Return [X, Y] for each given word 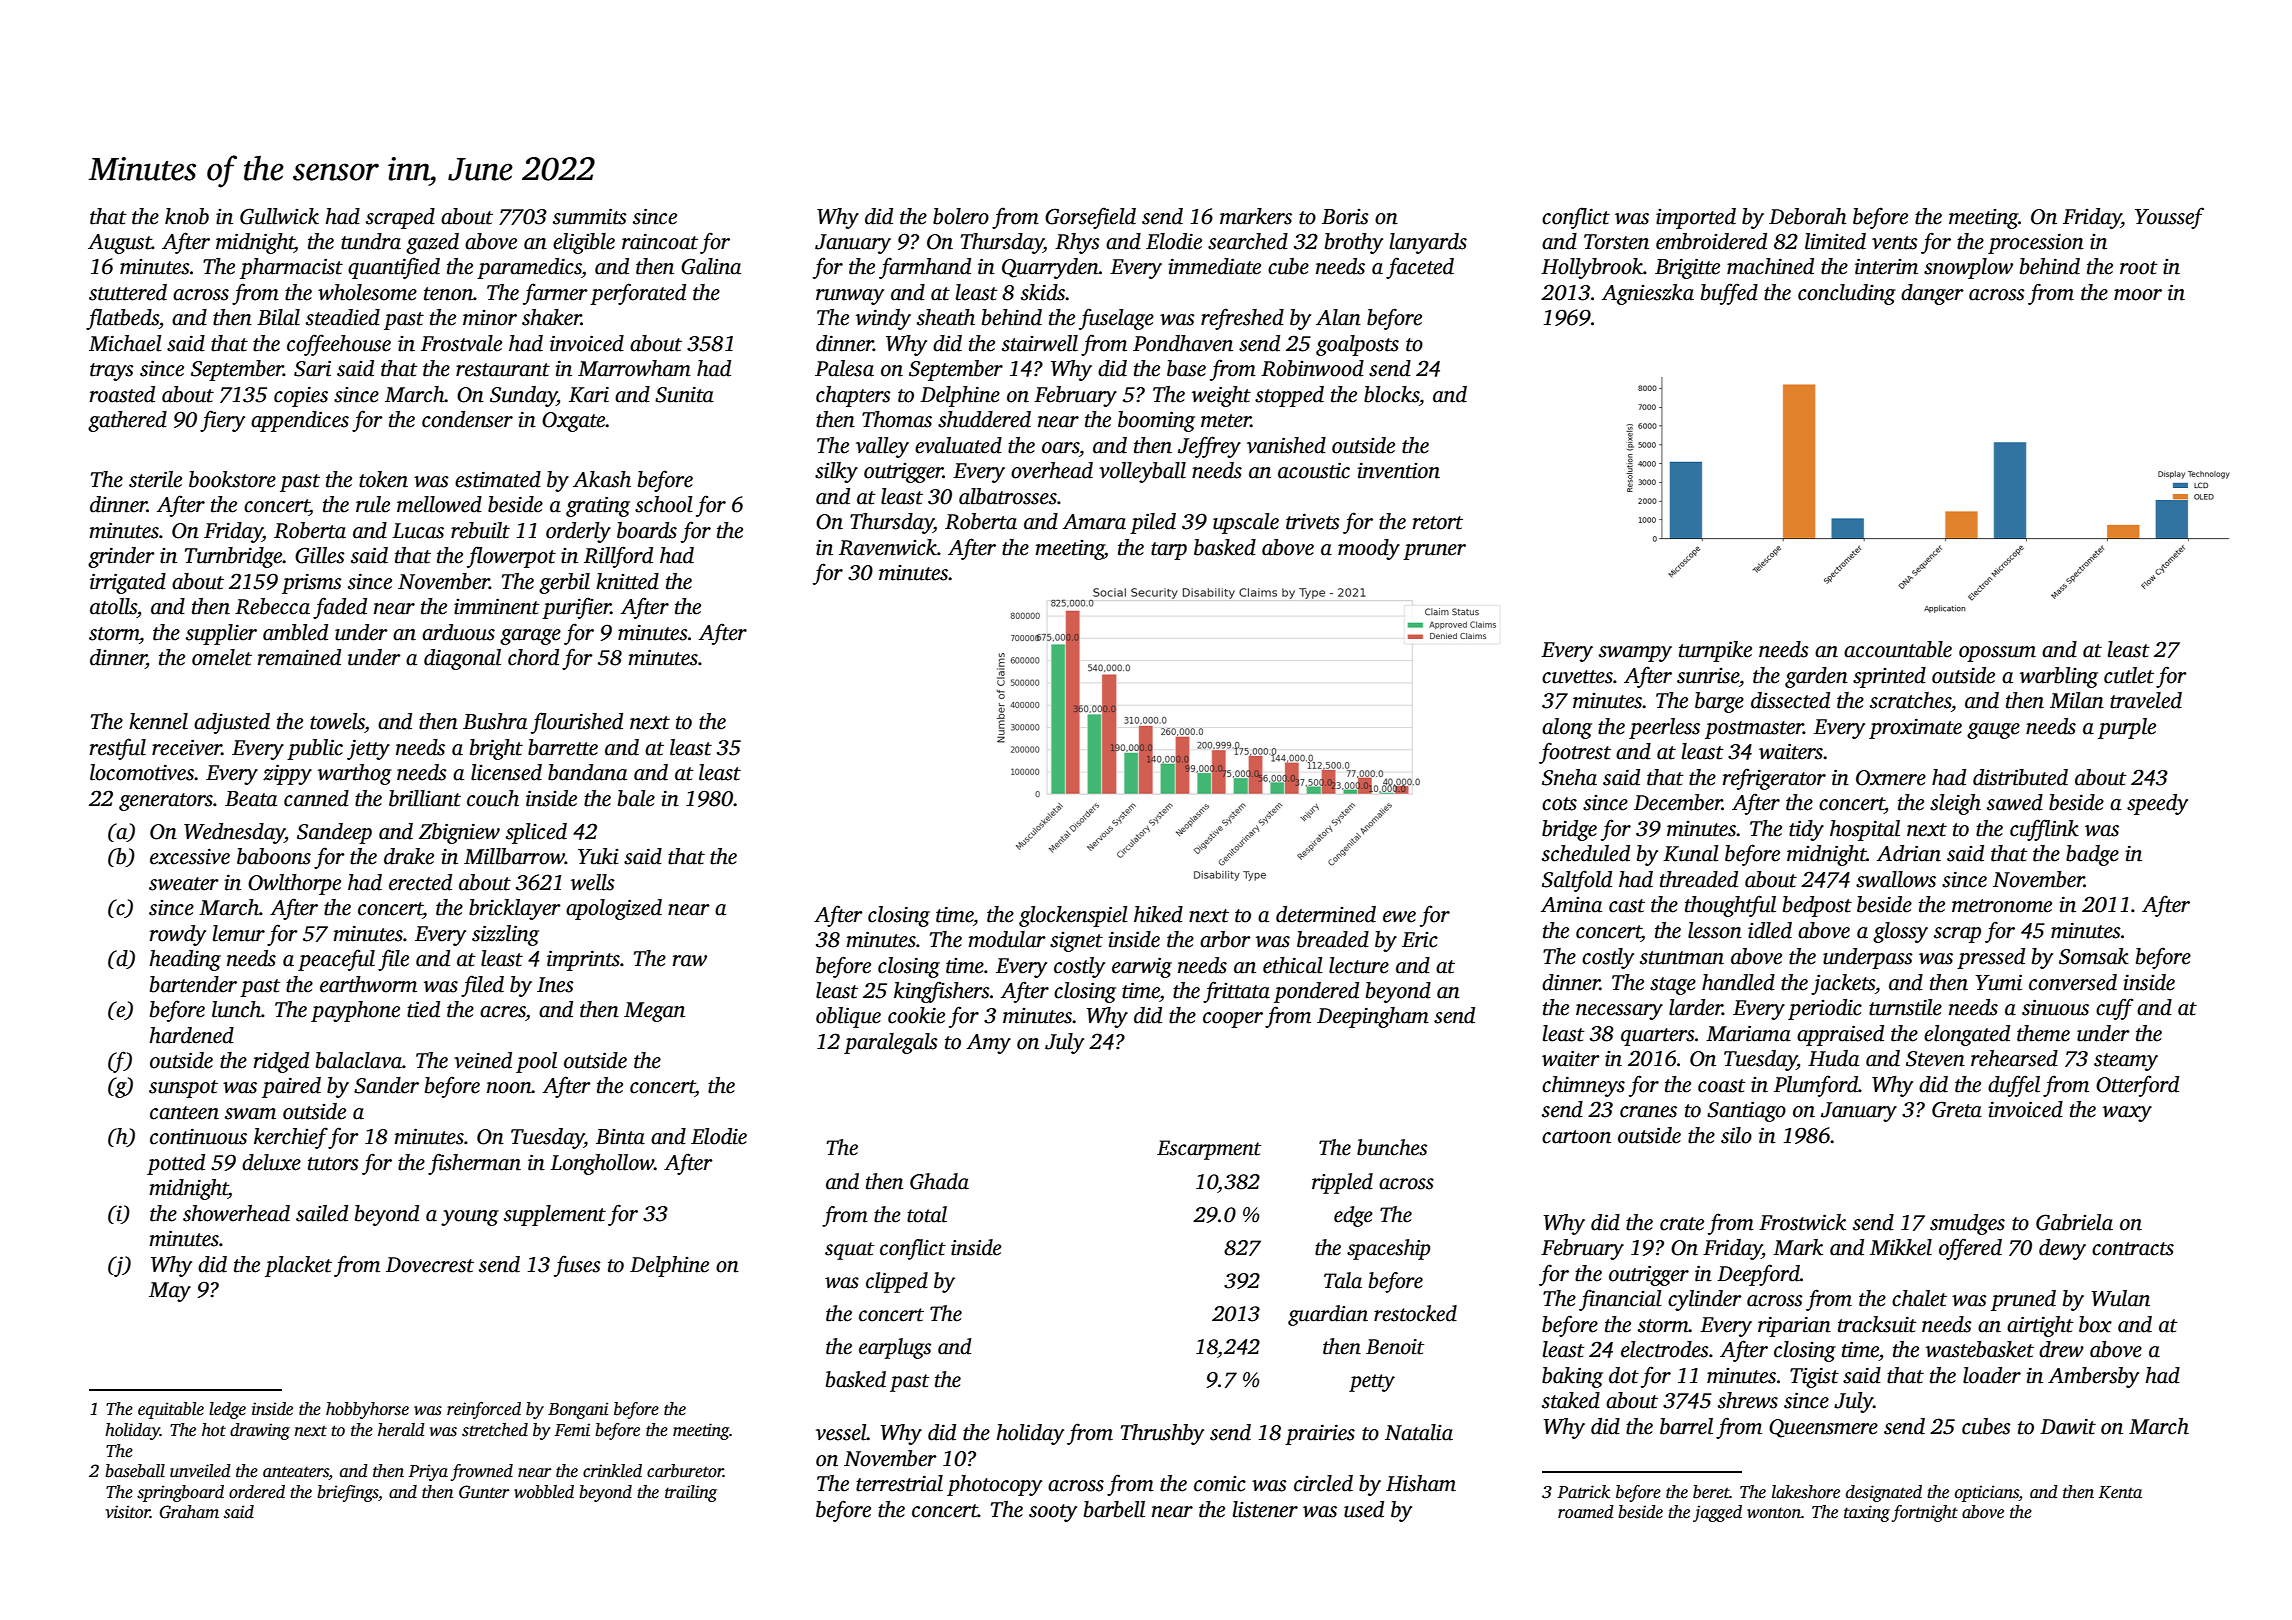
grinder [121, 557]
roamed [1586, 1512]
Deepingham [1373, 1017]
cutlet [2129, 675]
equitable [171, 1410]
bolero [961, 216]
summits [590, 216]
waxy [2127, 1114]
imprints [583, 960]
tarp [1169, 551]
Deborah [1808, 216]
